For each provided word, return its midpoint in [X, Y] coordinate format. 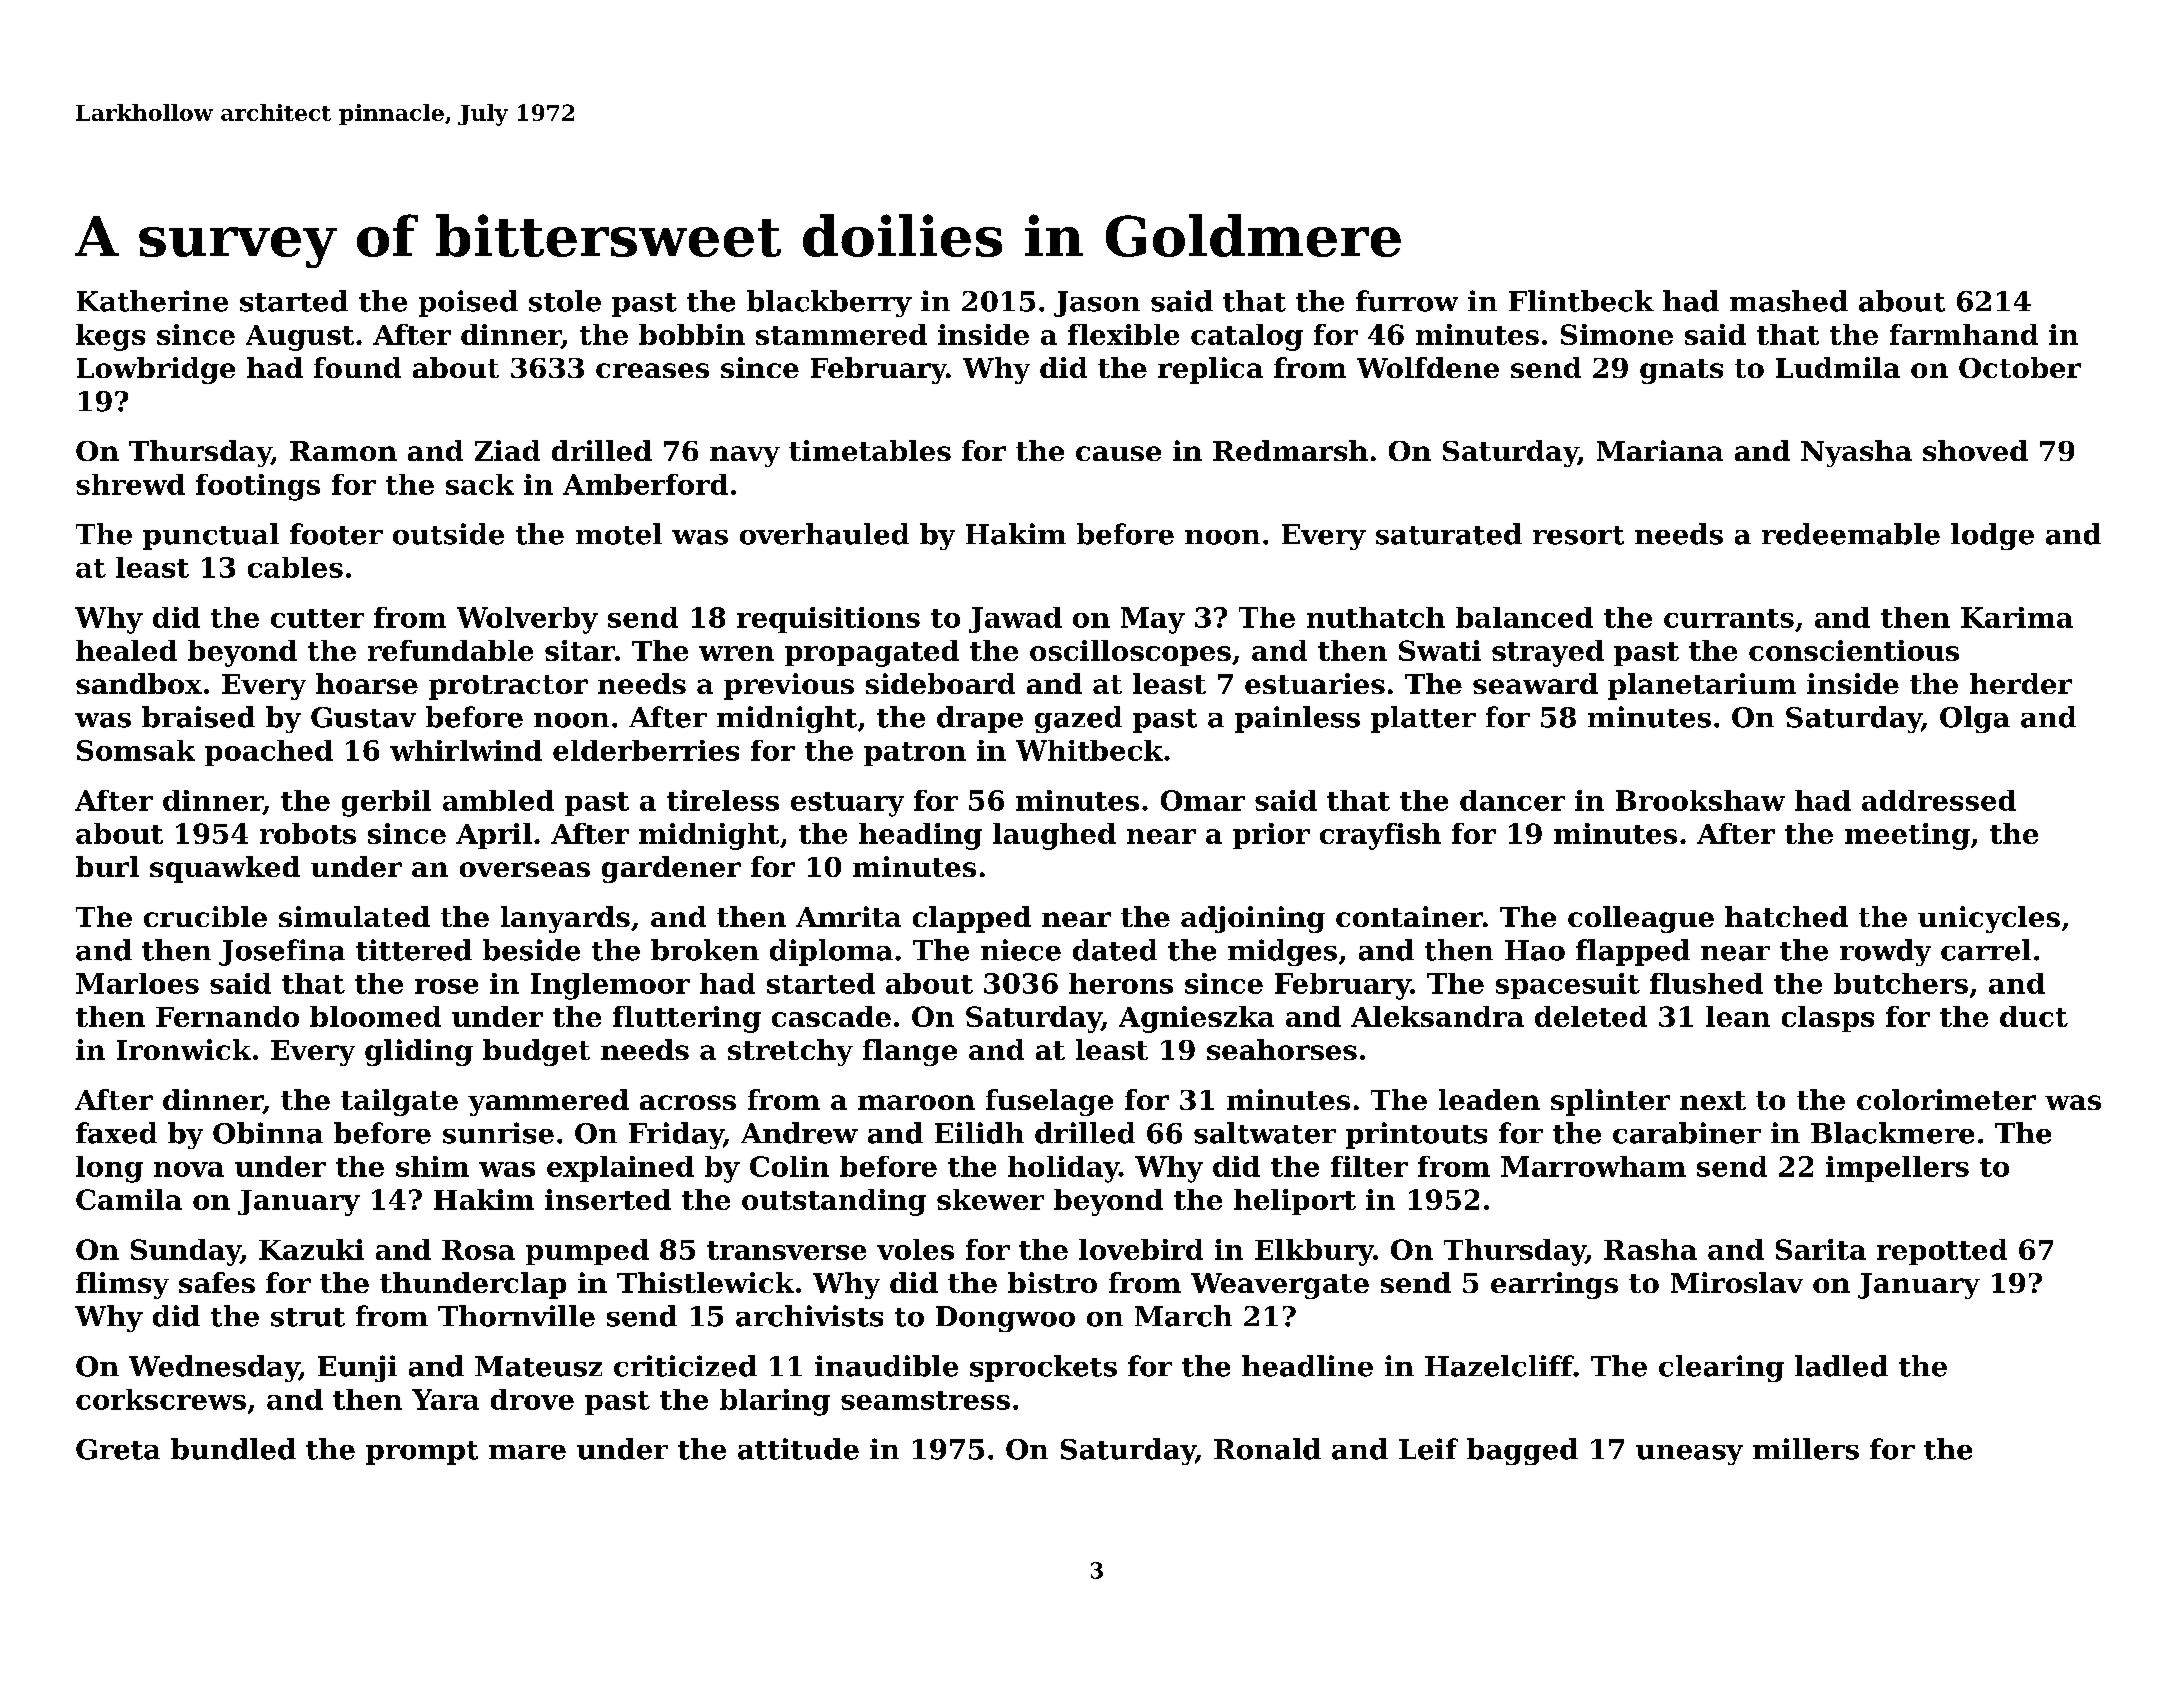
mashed [1789, 301]
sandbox [139, 683]
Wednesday [214, 1368]
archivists [809, 1316]
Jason [1097, 304]
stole [565, 301]
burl [107, 866]
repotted [1942, 1252]
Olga [1975, 719]
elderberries [646, 750]
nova [189, 1169]
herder [2021, 683]
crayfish [1380, 836]
